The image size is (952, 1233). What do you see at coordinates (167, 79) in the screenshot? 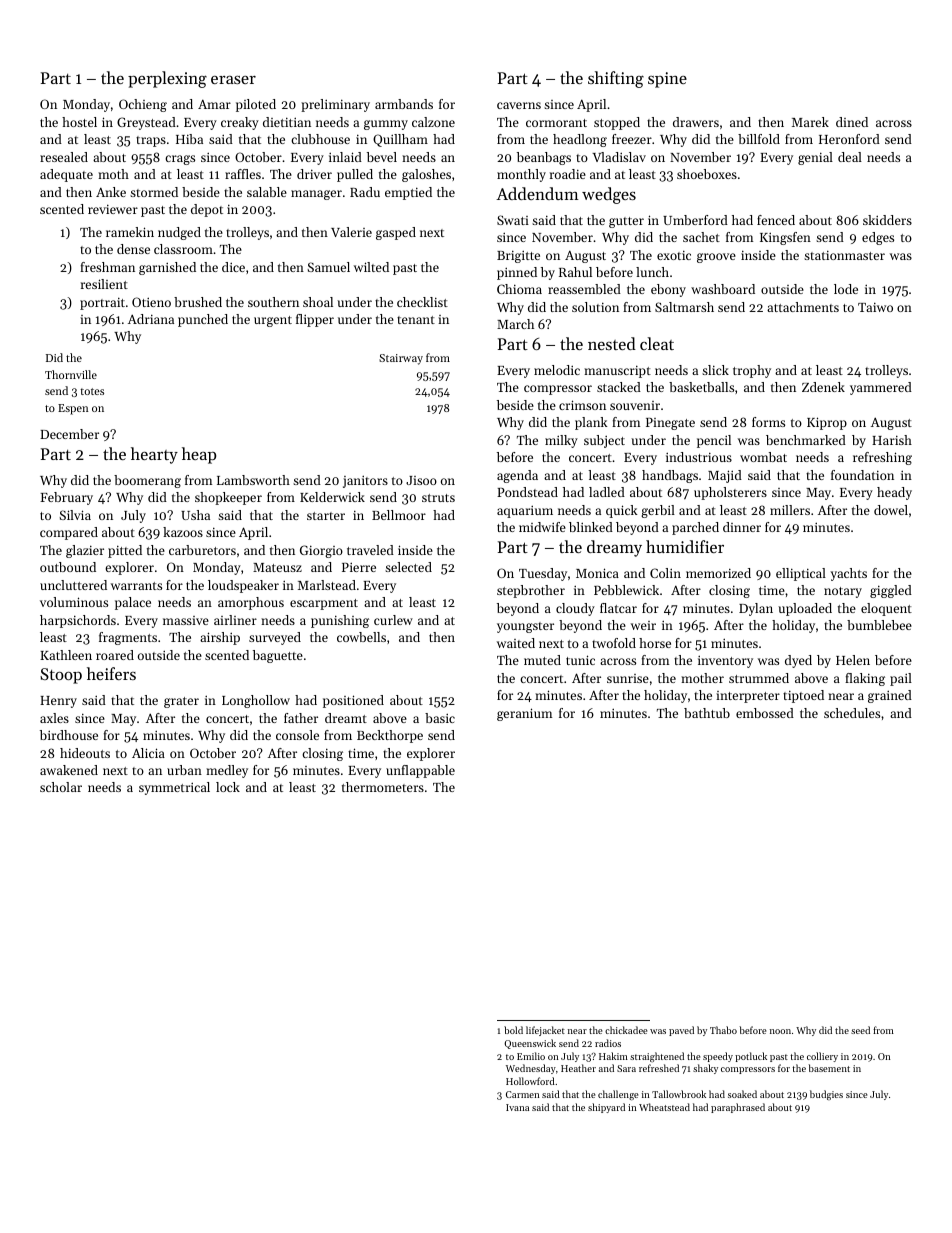
I see `perplexing` at bounding box center [167, 79].
